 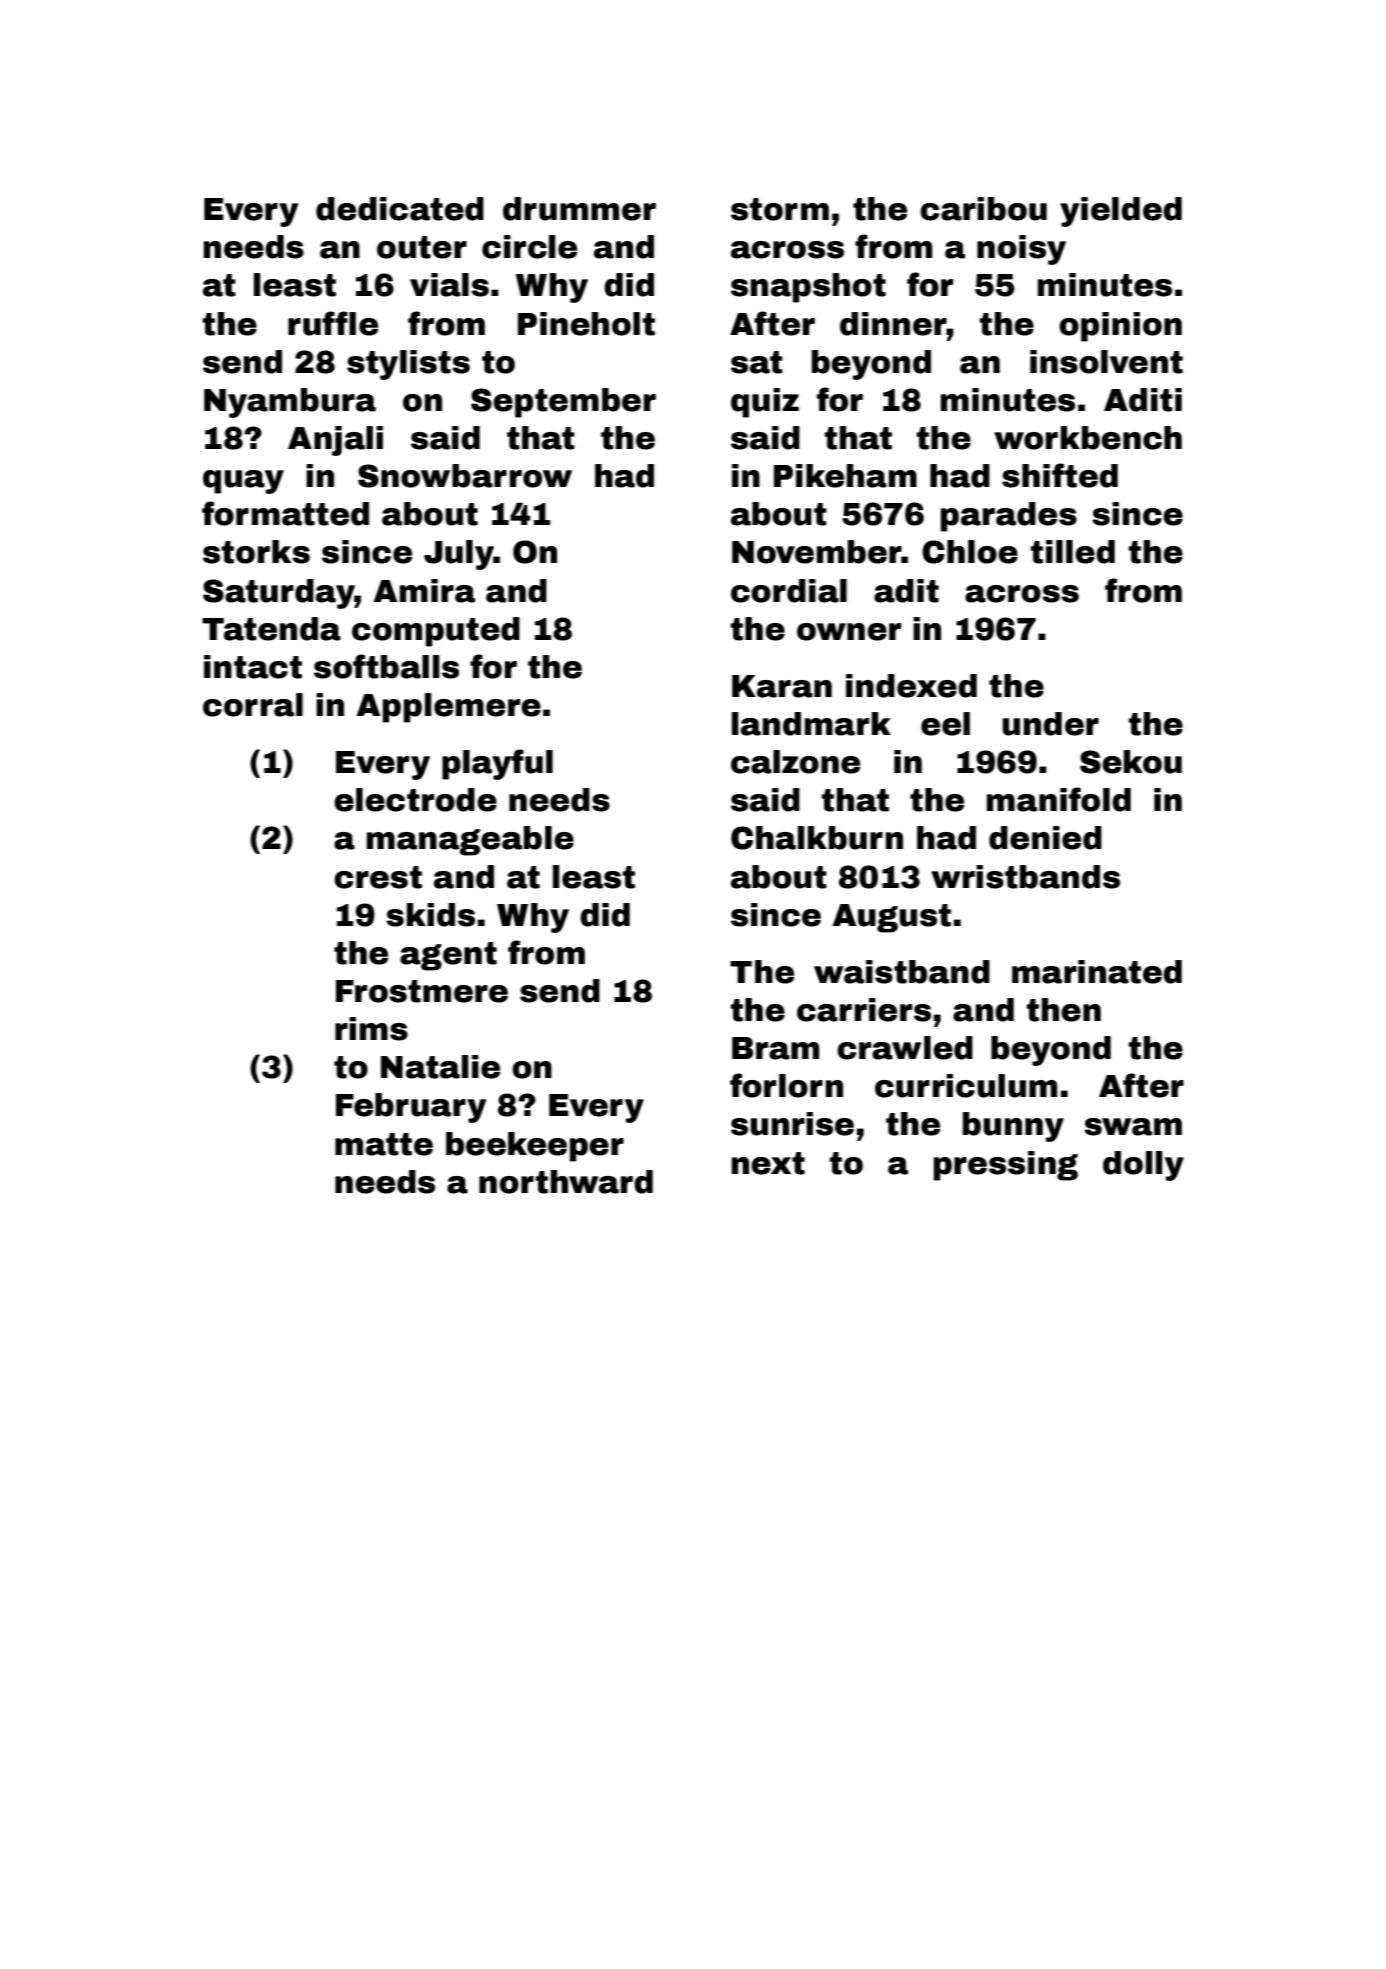 I want to click on beekeeper, so click(x=535, y=1147).
